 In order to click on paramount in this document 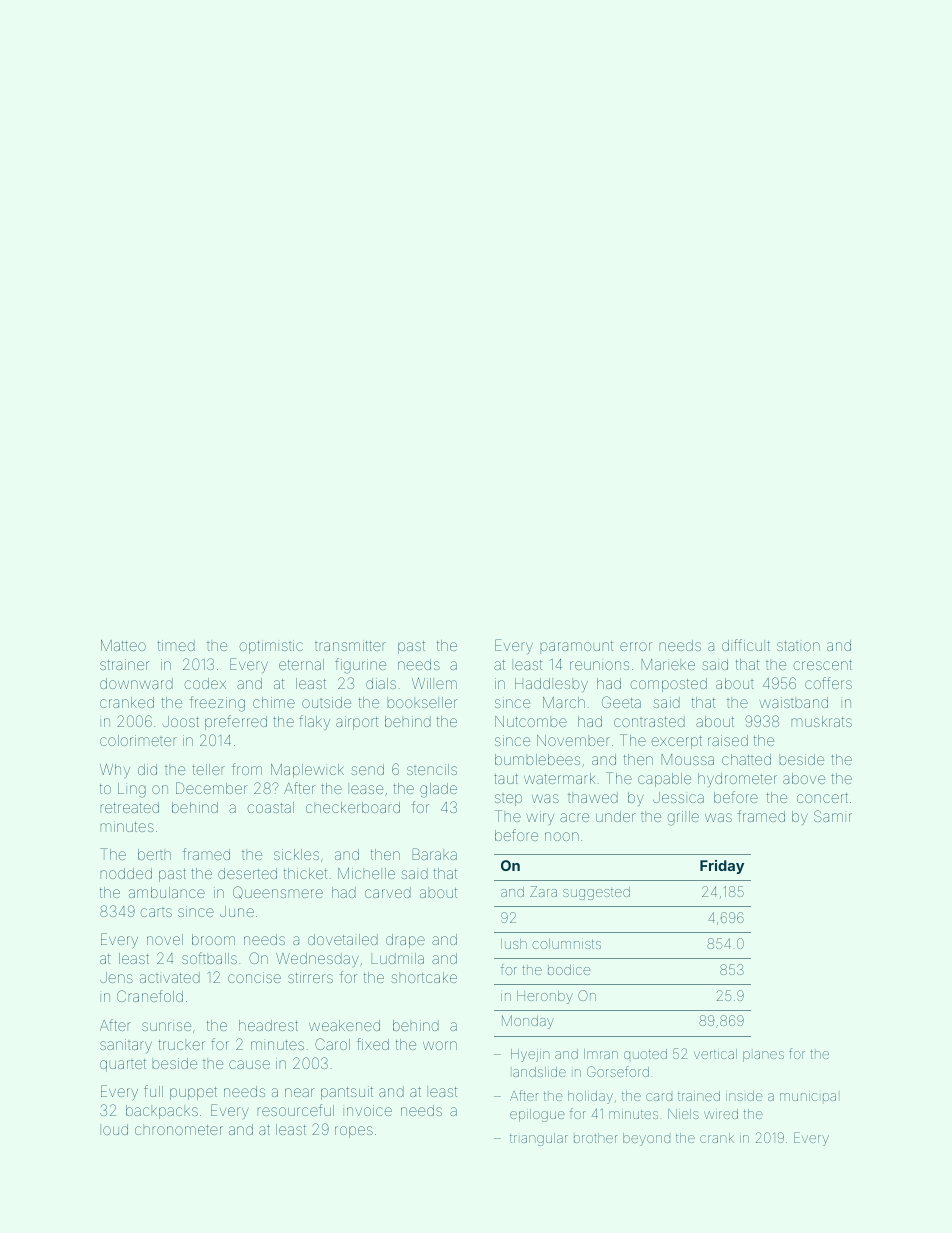, I will do `click(576, 647)`.
